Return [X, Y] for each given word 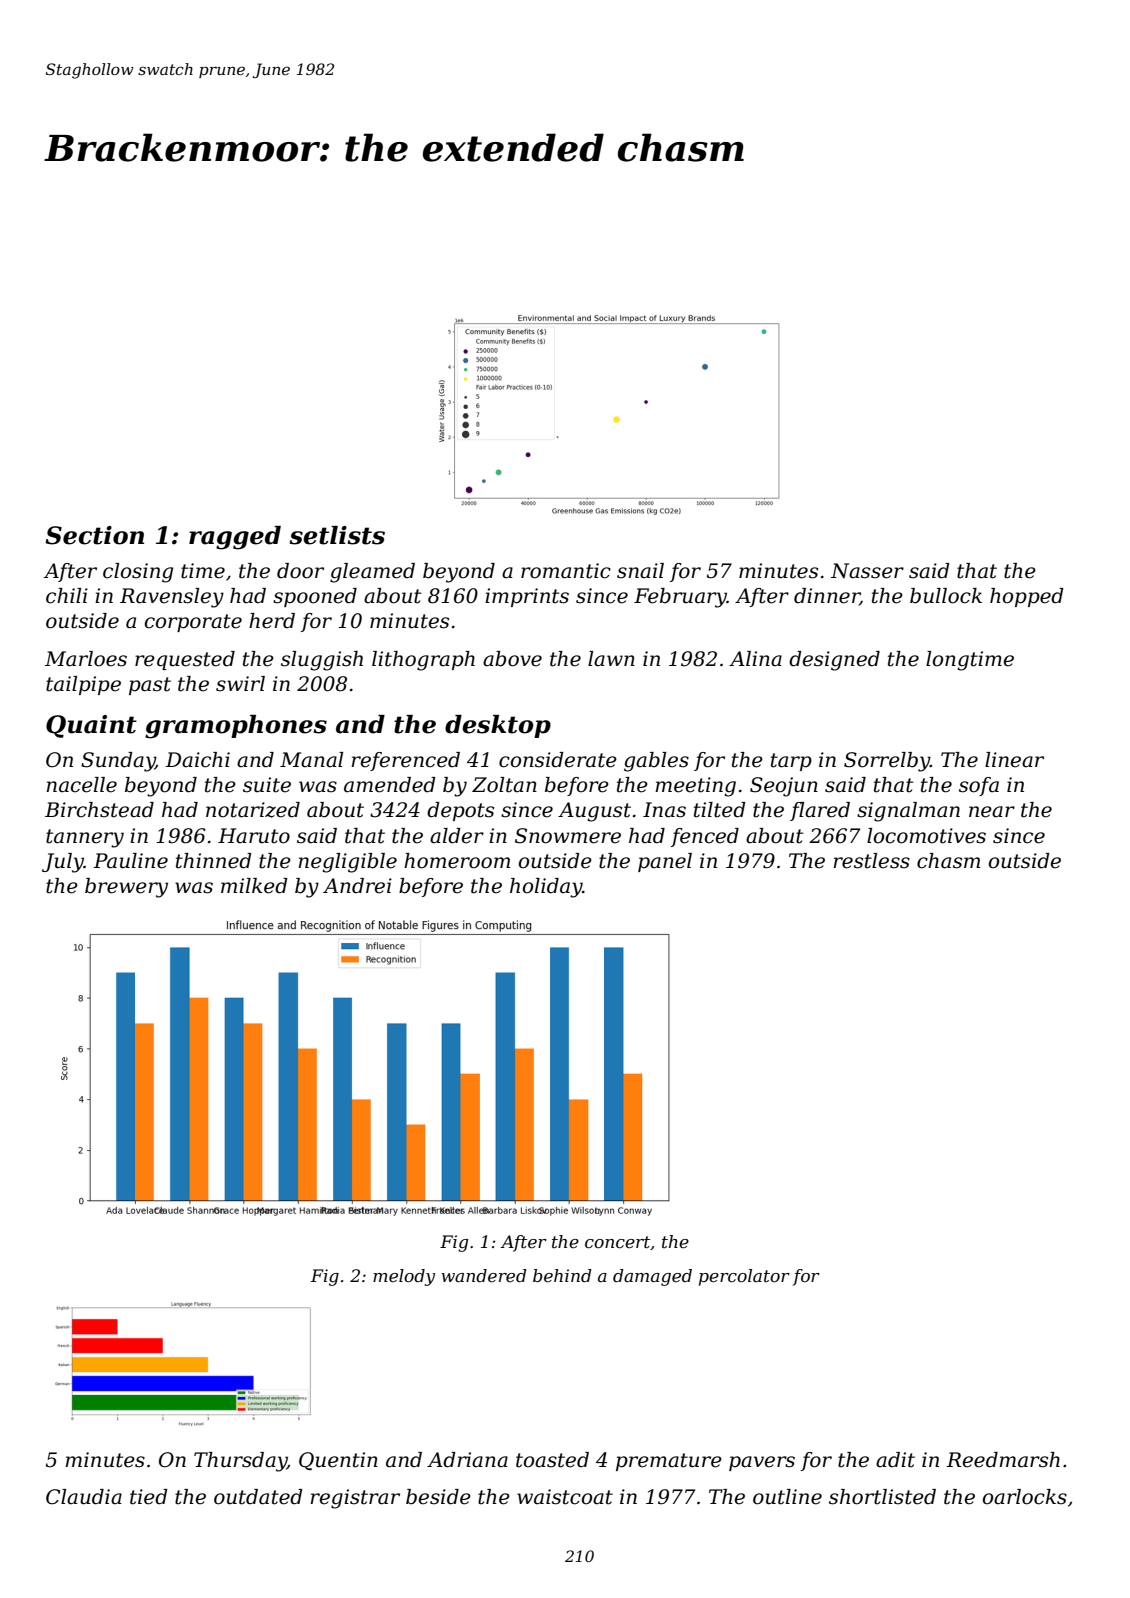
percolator [744, 1277]
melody [404, 1277]
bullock [946, 596]
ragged [235, 538]
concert [618, 1243]
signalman [908, 812]
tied [149, 1497]
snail [640, 571]
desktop [498, 726]
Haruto [254, 836]
